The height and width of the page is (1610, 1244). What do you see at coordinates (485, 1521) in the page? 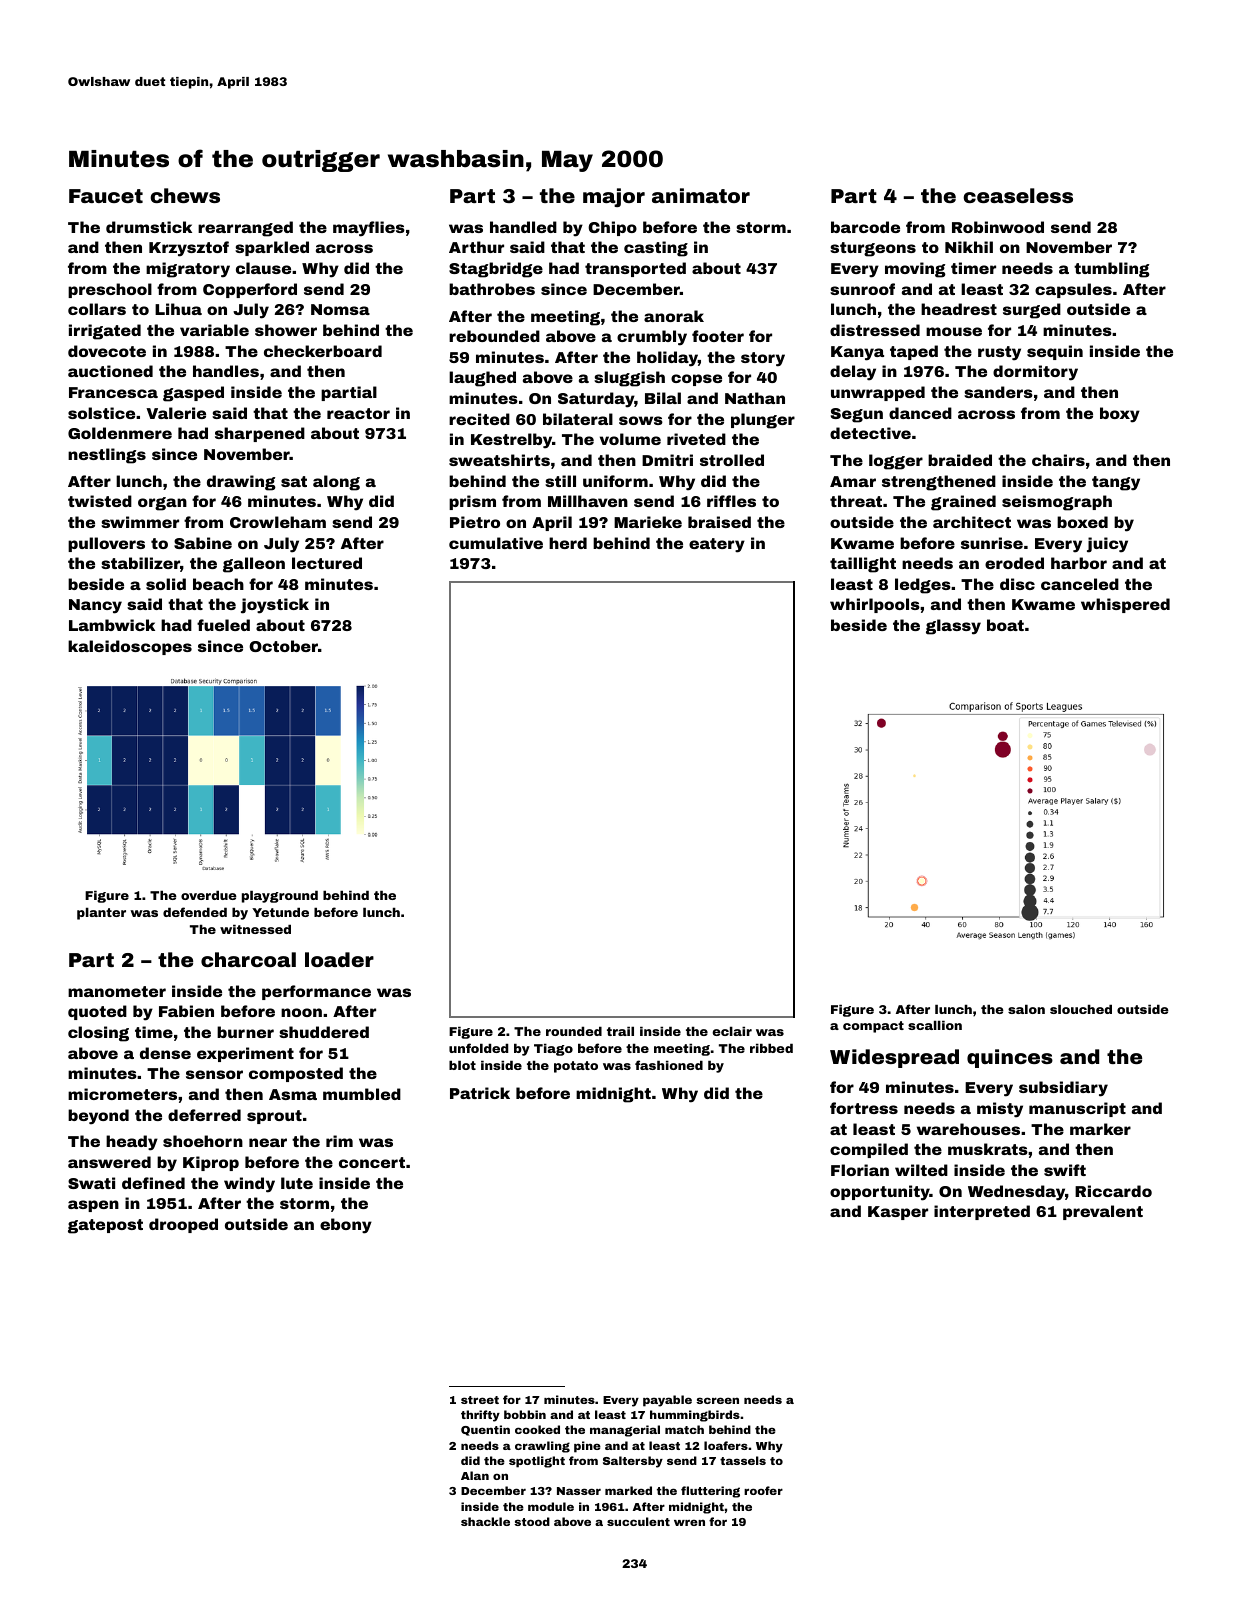
I see `shackle` at bounding box center [485, 1521].
